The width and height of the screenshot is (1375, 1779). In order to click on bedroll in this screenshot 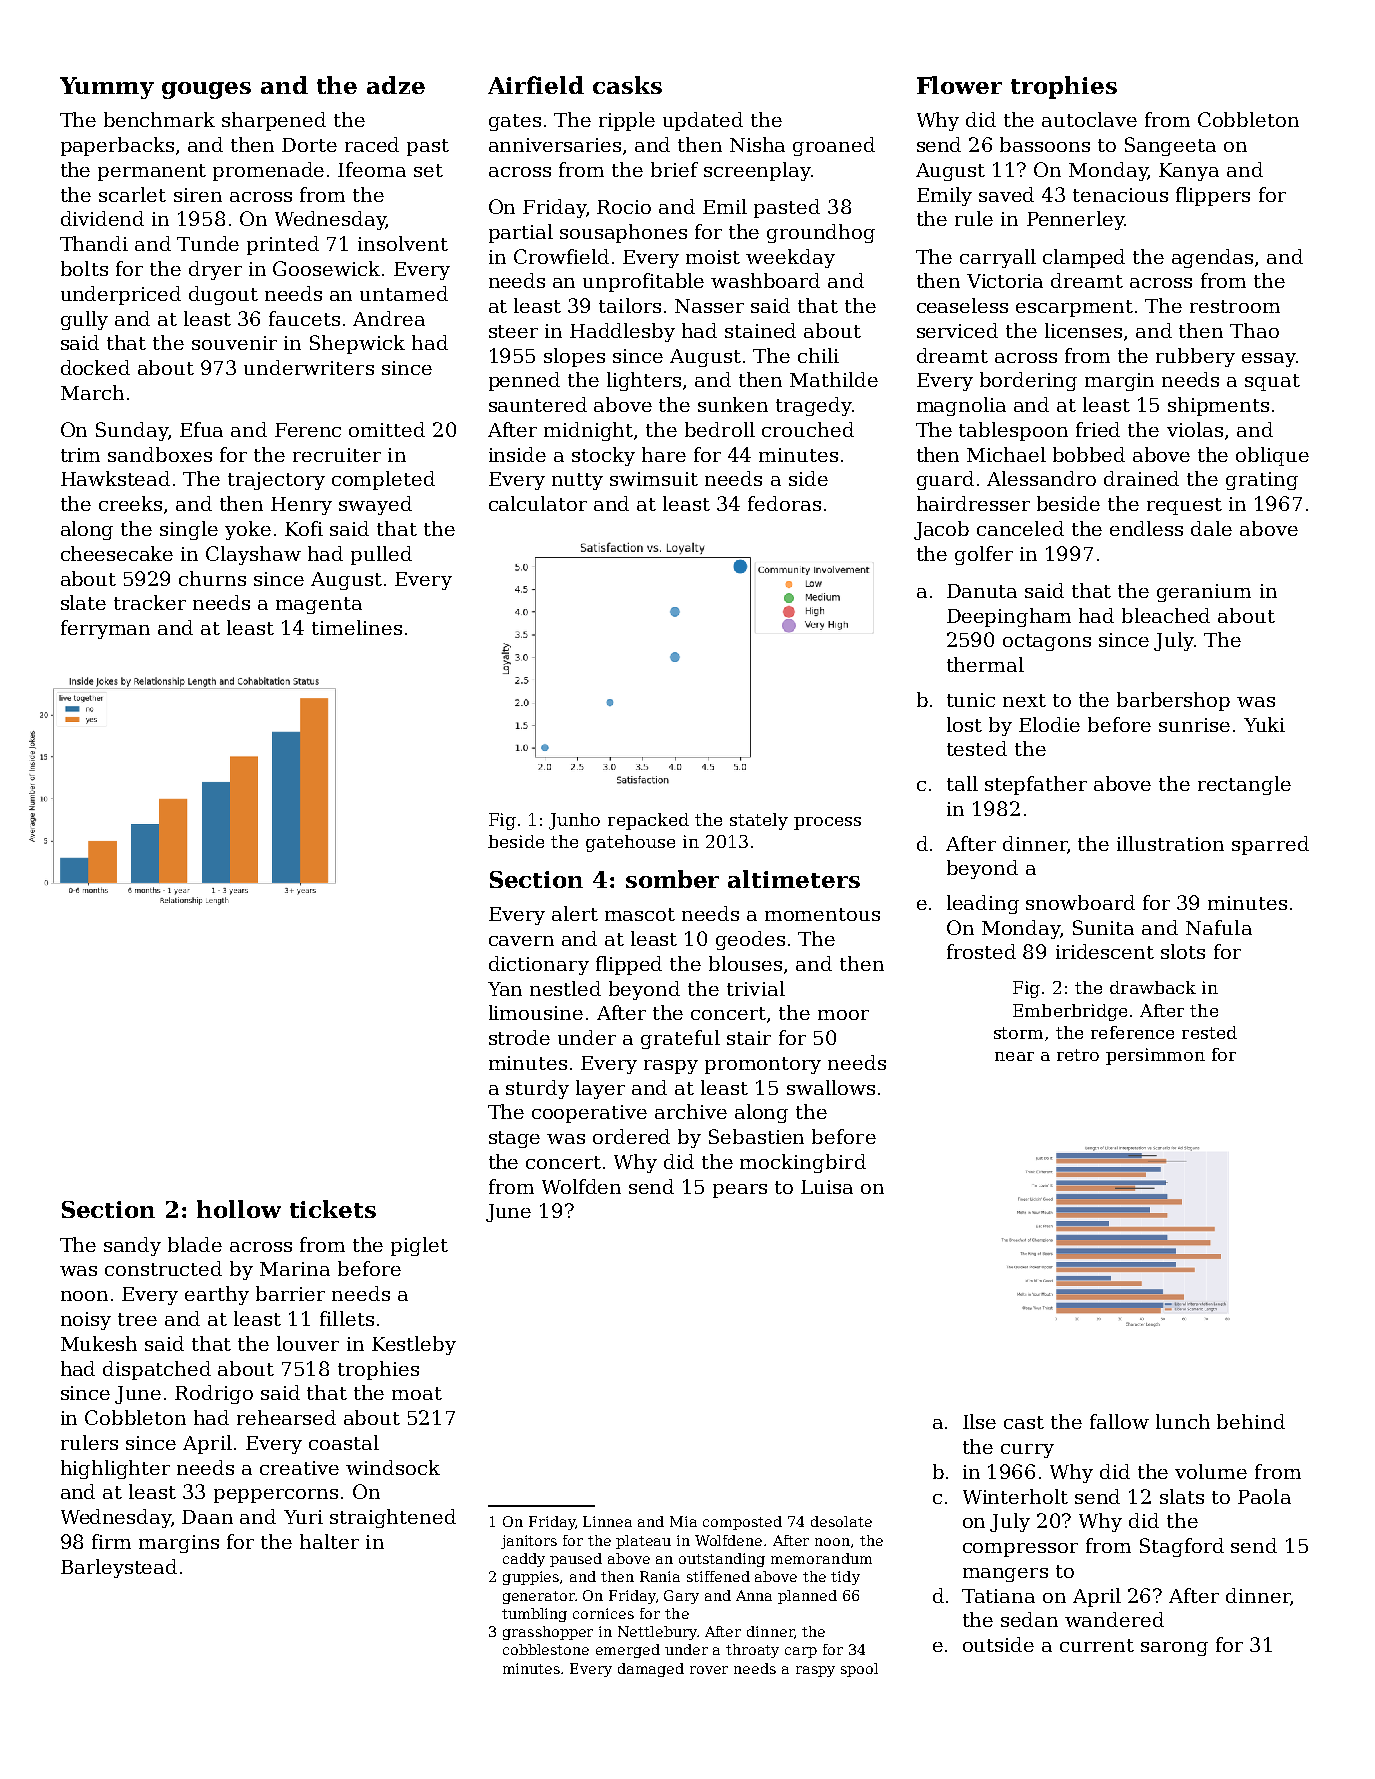, I will do `click(720, 429)`.
